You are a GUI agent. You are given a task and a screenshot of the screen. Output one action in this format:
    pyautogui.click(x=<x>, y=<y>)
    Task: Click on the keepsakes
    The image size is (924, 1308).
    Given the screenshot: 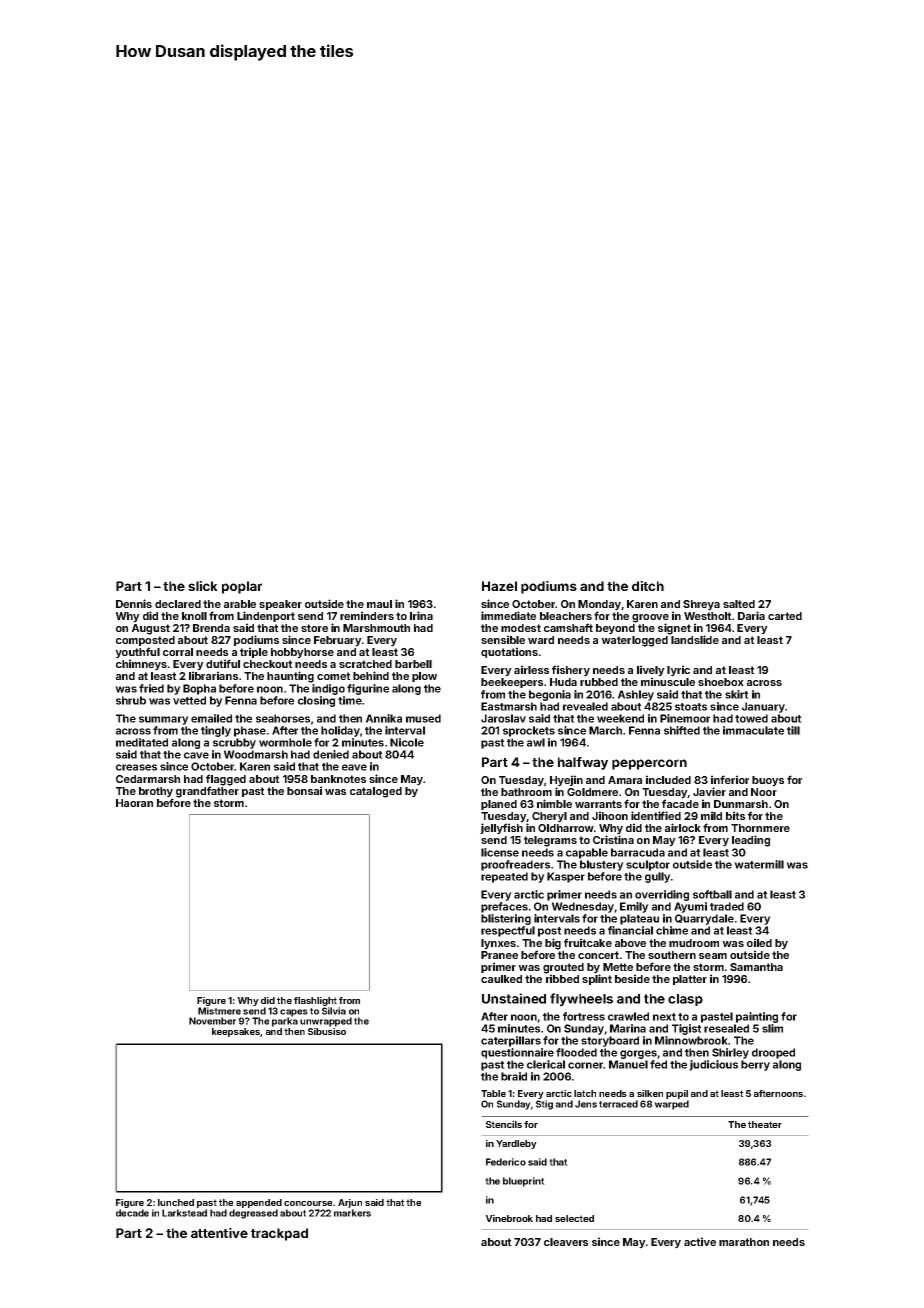 What is the action you would take?
    pyautogui.click(x=236, y=1032)
